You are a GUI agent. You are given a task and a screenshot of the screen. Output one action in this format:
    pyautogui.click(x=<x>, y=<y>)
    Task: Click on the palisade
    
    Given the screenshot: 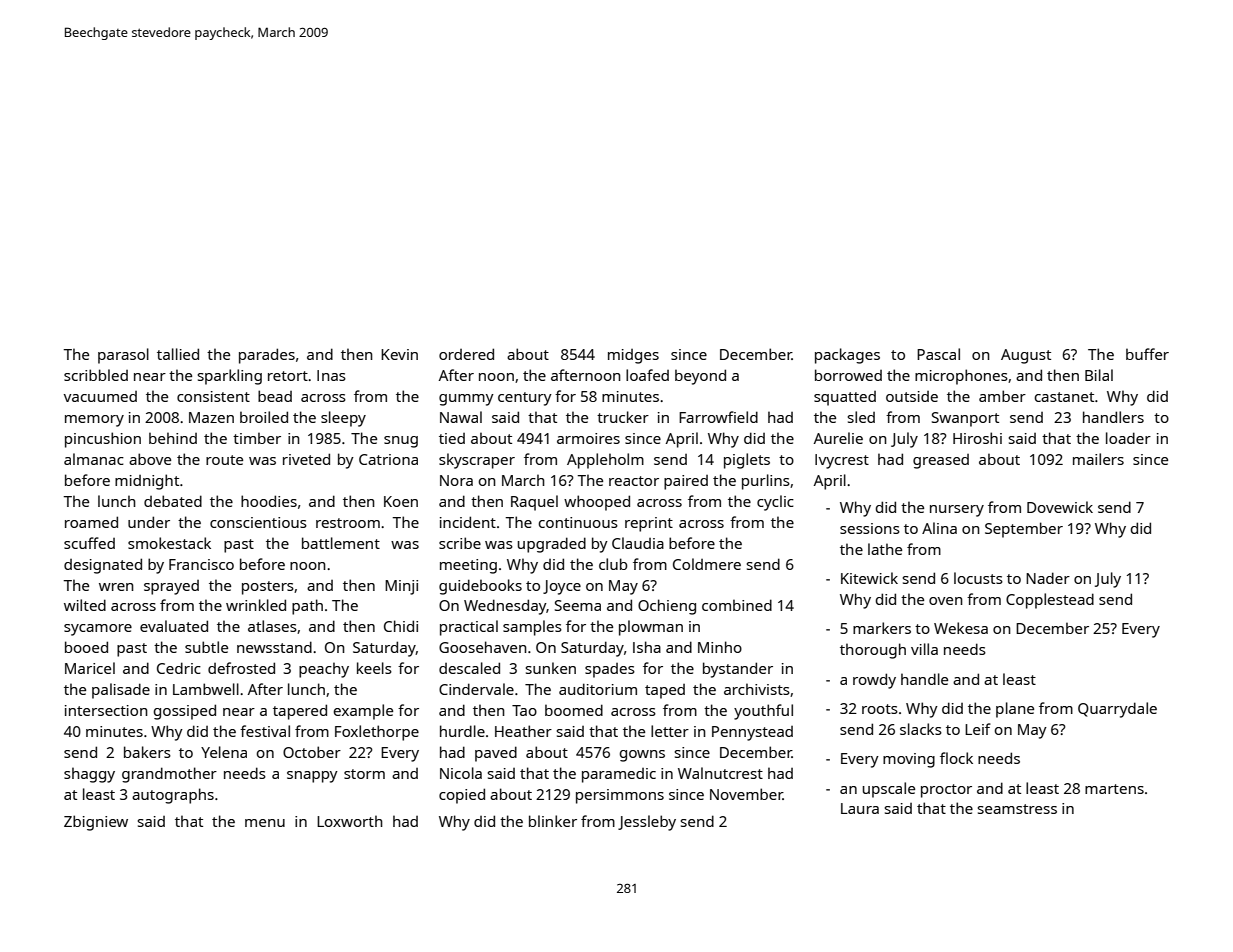 What is the action you would take?
    pyautogui.click(x=121, y=691)
